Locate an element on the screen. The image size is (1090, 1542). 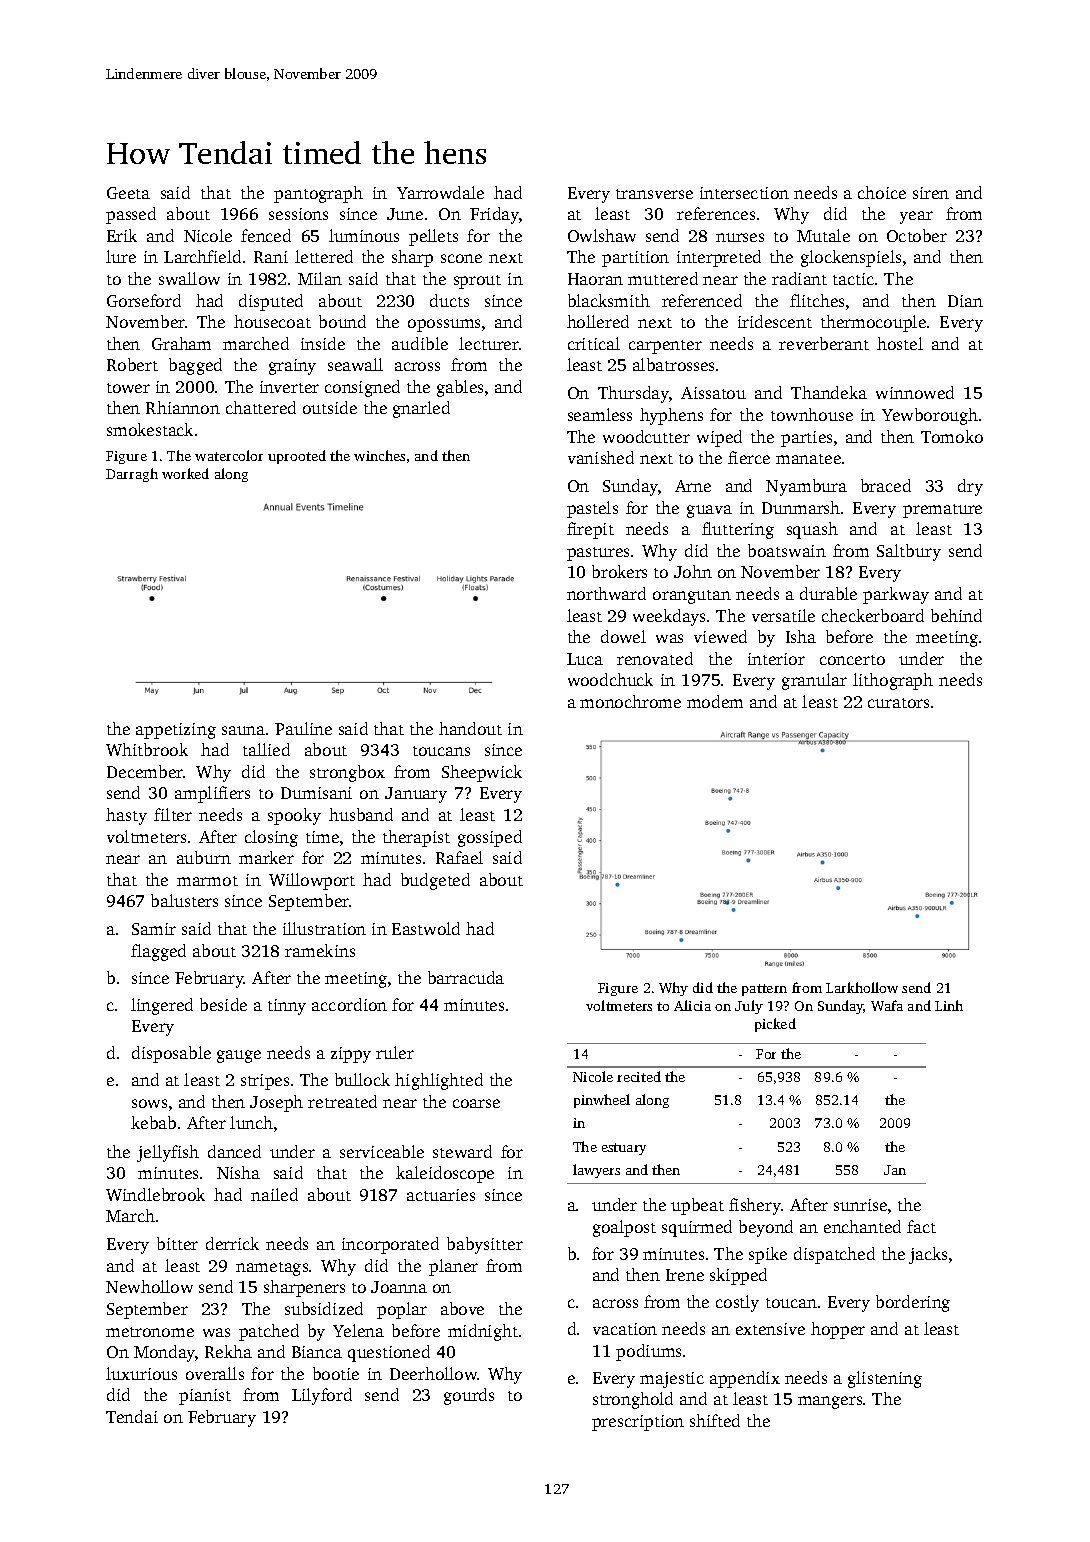
curators is located at coordinates (898, 703).
